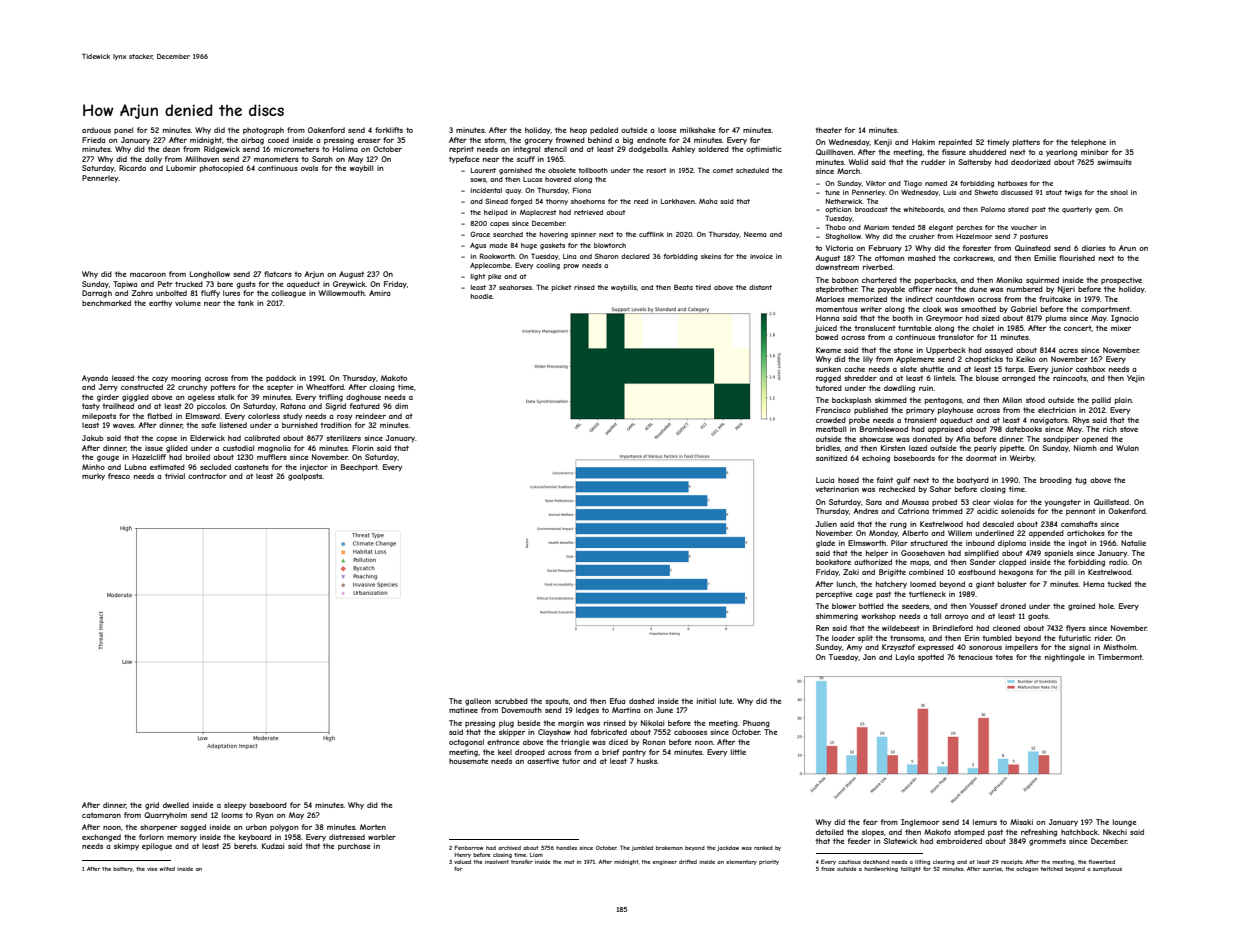 This screenshot has height=952, width=1233. I want to click on dim, so click(401, 406).
